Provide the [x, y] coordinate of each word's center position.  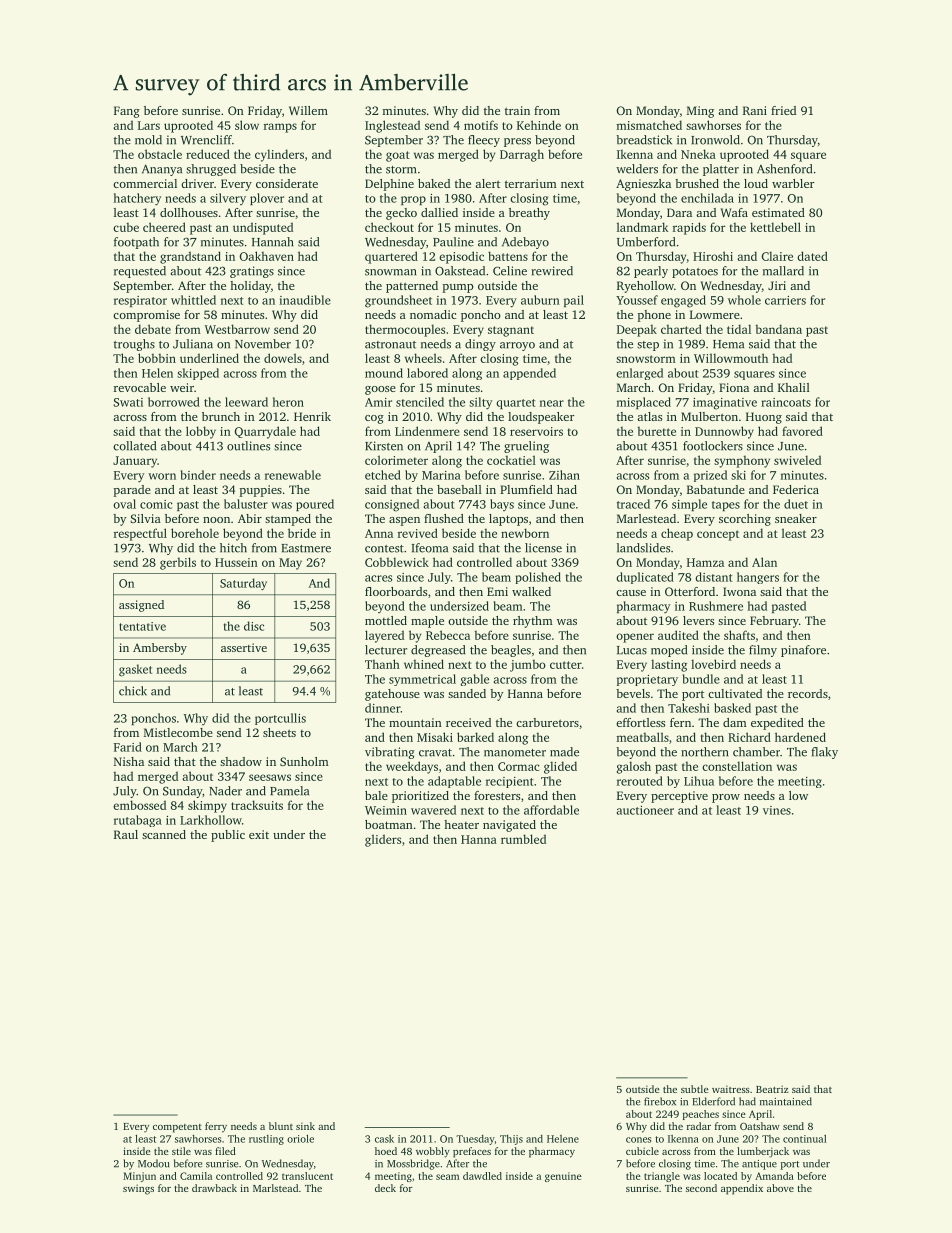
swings [138, 1189]
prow [726, 798]
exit [259, 834]
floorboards [396, 591]
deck [385, 1188]
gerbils [178, 563]
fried [783, 110]
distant [714, 577]
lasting [669, 665]
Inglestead [392, 126]
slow [247, 125]
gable [474, 680]
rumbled [523, 839]
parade [132, 491]
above [780, 1188]
